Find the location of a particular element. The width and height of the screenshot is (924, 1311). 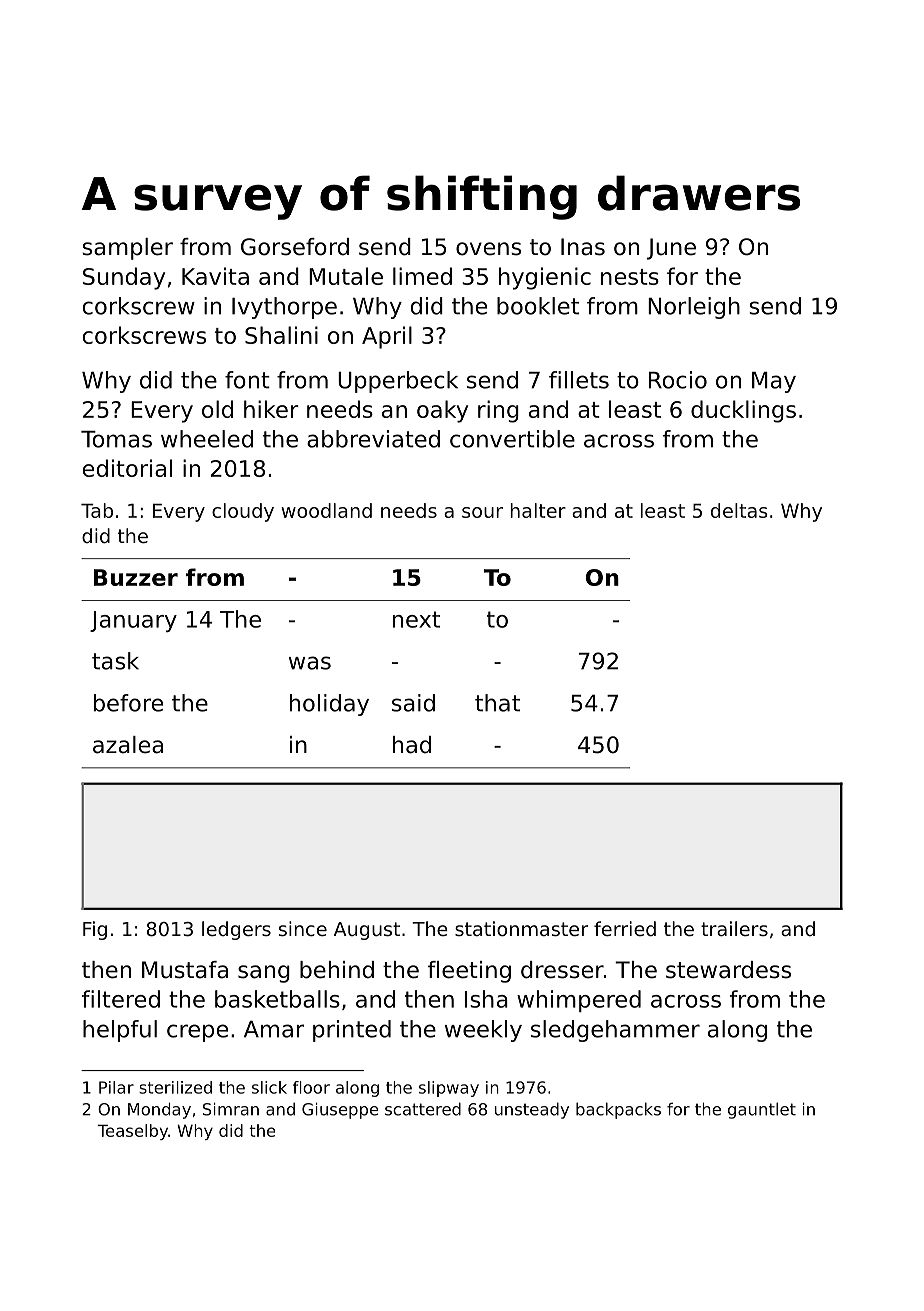

ovens is located at coordinates (488, 249).
